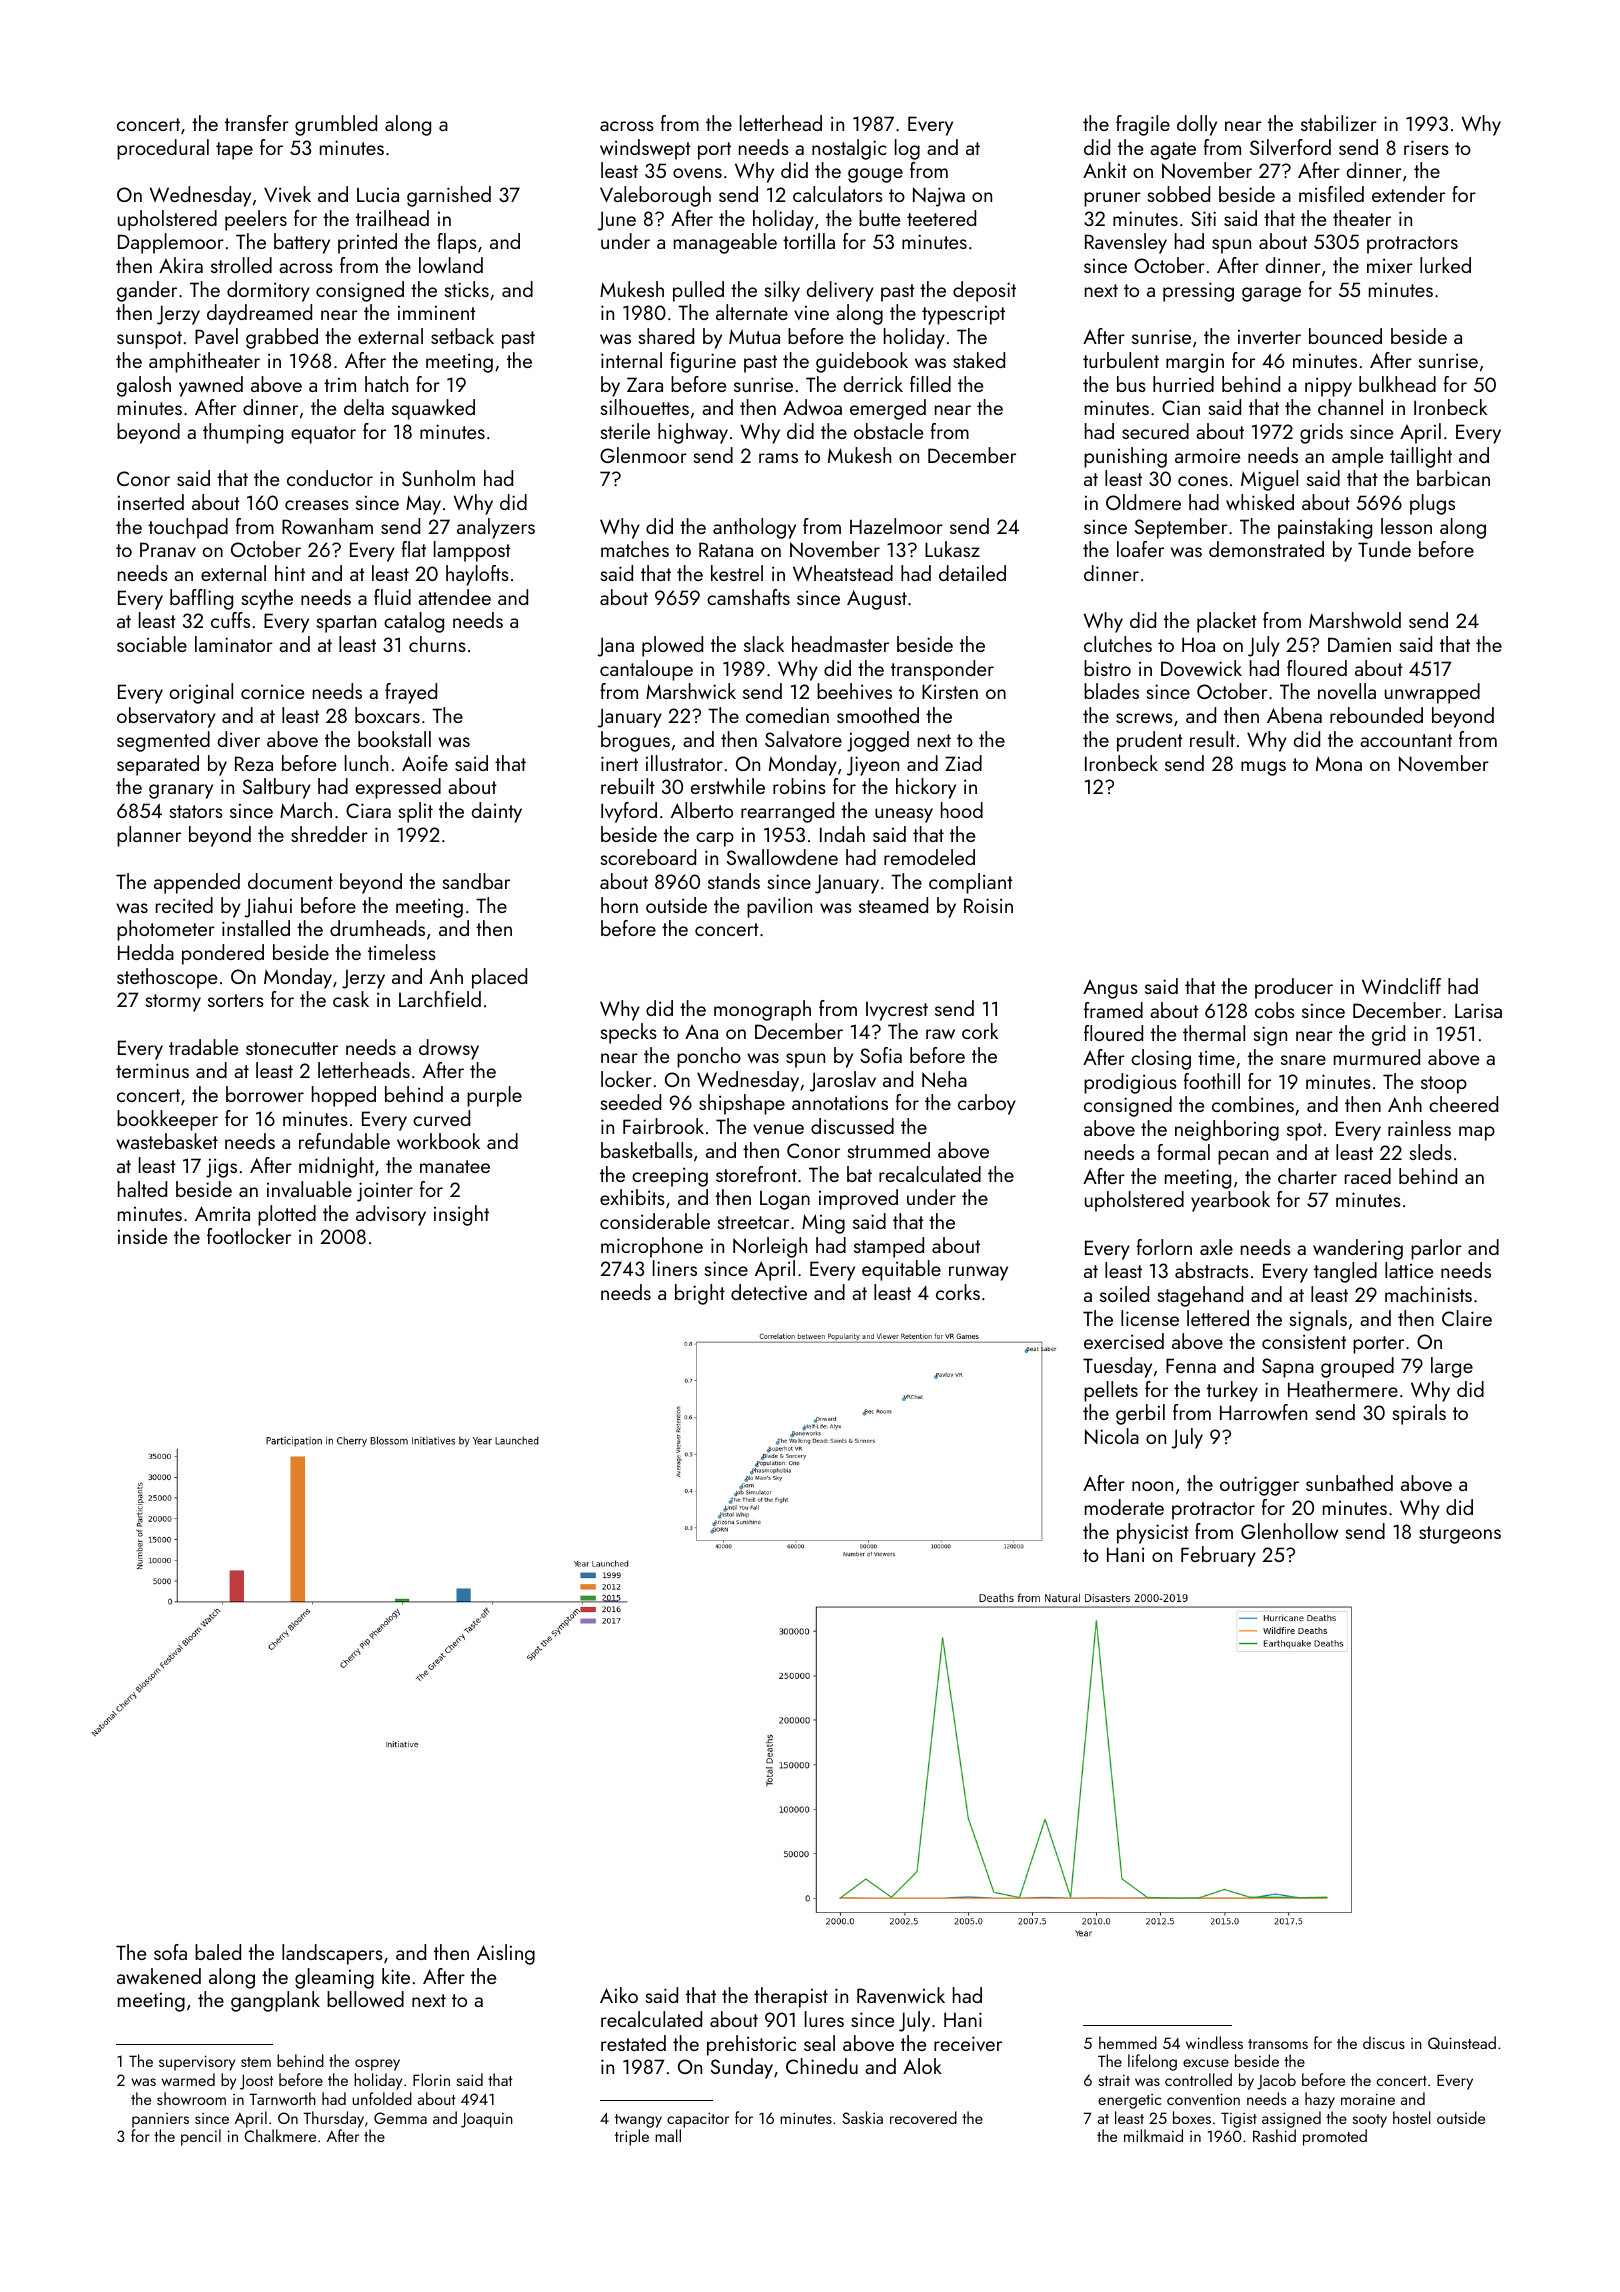 Image resolution: width=1620 pixels, height=2292 pixels. What do you see at coordinates (809, 241) in the screenshot?
I see `tortilla` at bounding box center [809, 241].
